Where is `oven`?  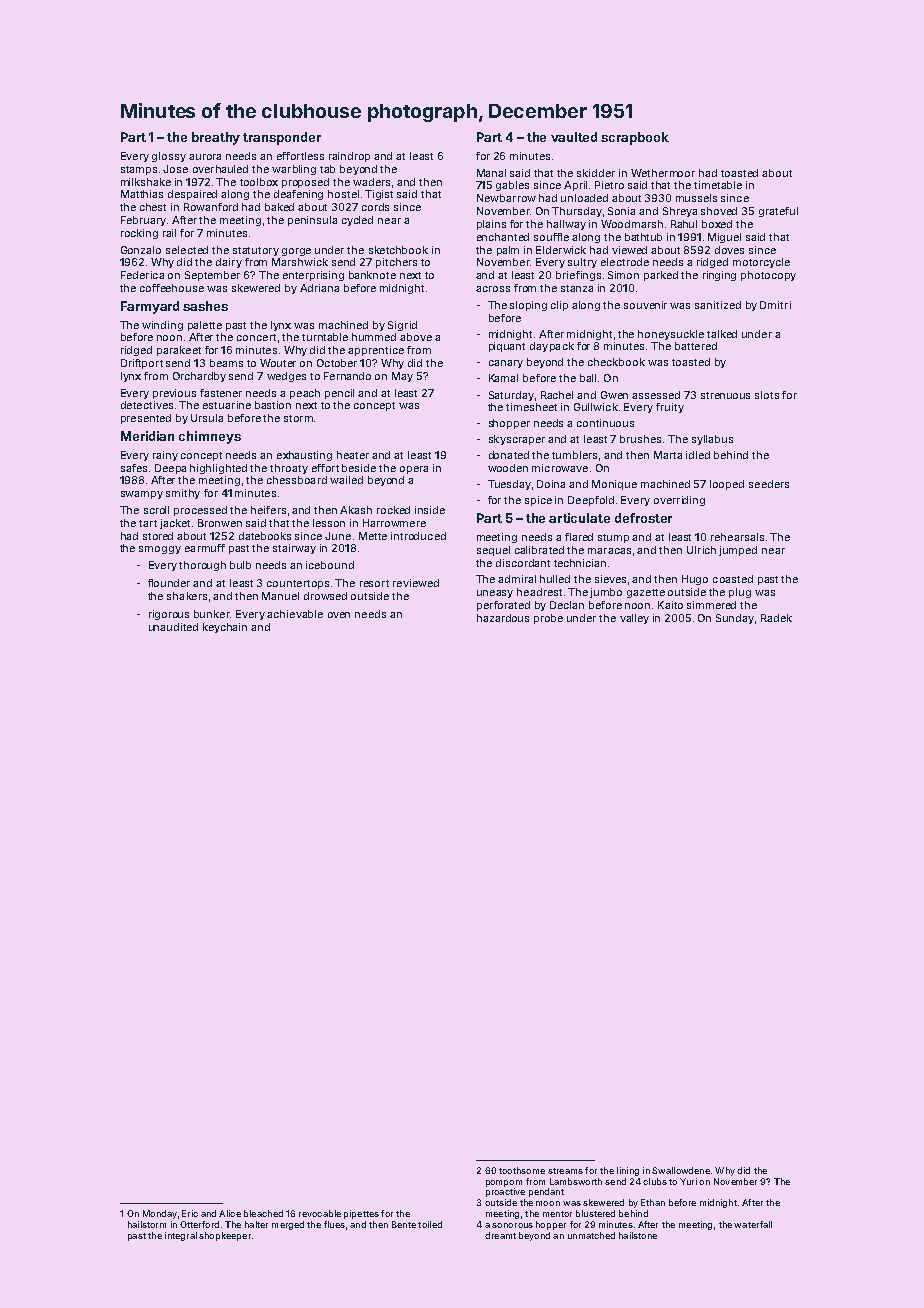
oven is located at coordinates (339, 615).
